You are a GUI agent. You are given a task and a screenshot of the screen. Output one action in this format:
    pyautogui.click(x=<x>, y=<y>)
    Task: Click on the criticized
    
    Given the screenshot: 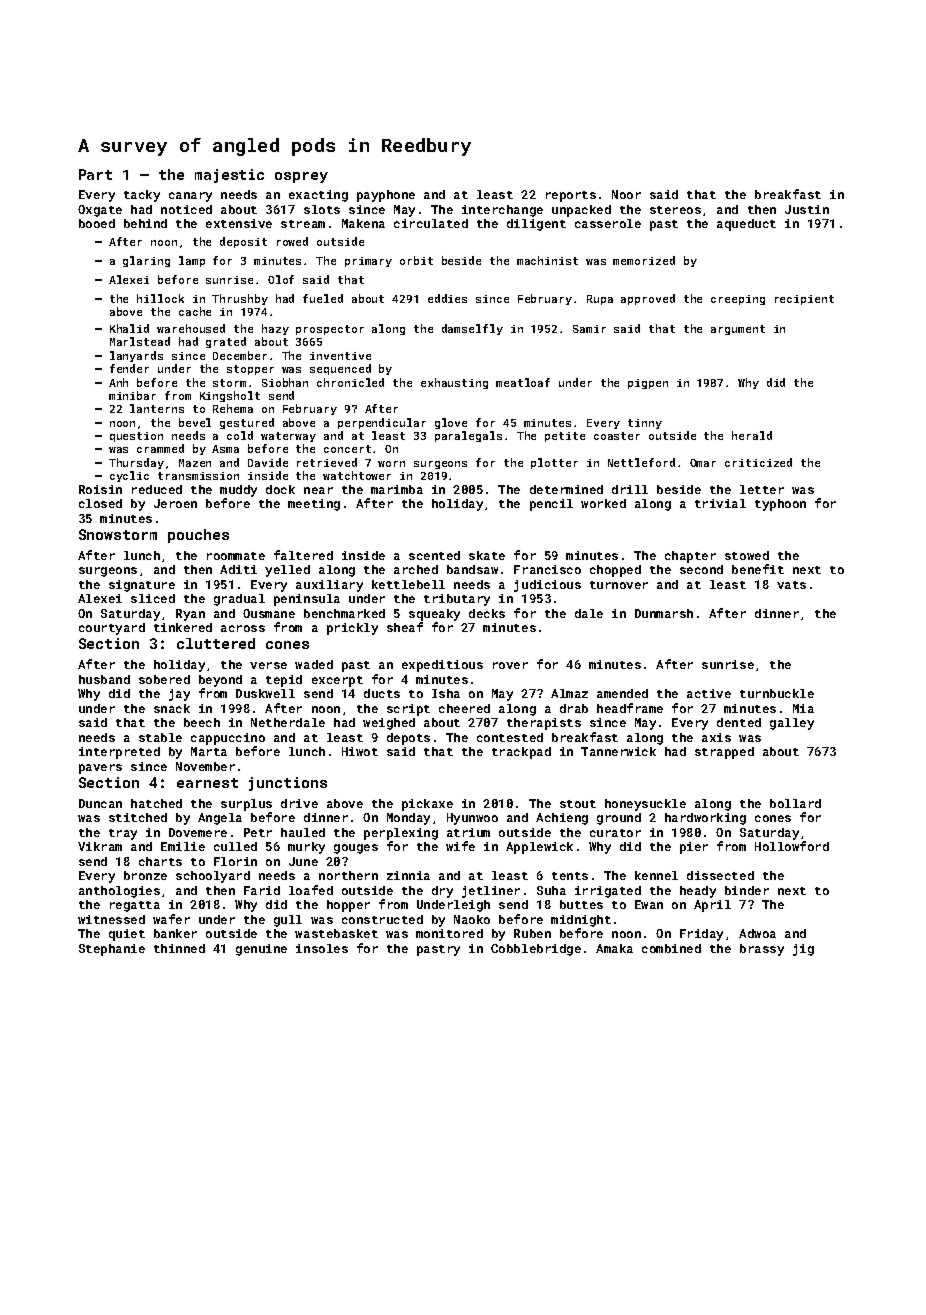 What is the action you would take?
    pyautogui.click(x=758, y=462)
